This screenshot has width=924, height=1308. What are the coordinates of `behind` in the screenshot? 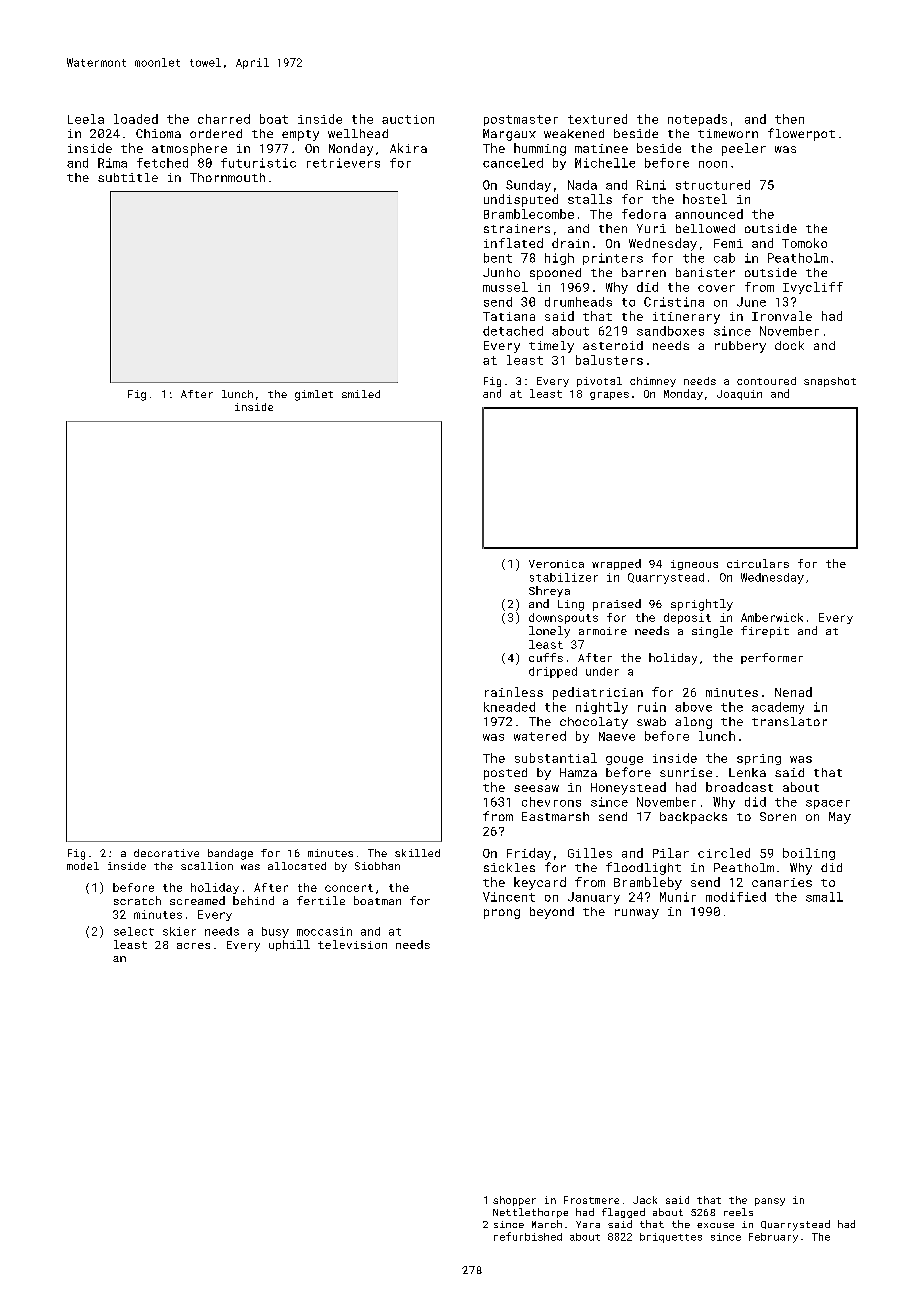 It's located at (253, 900).
